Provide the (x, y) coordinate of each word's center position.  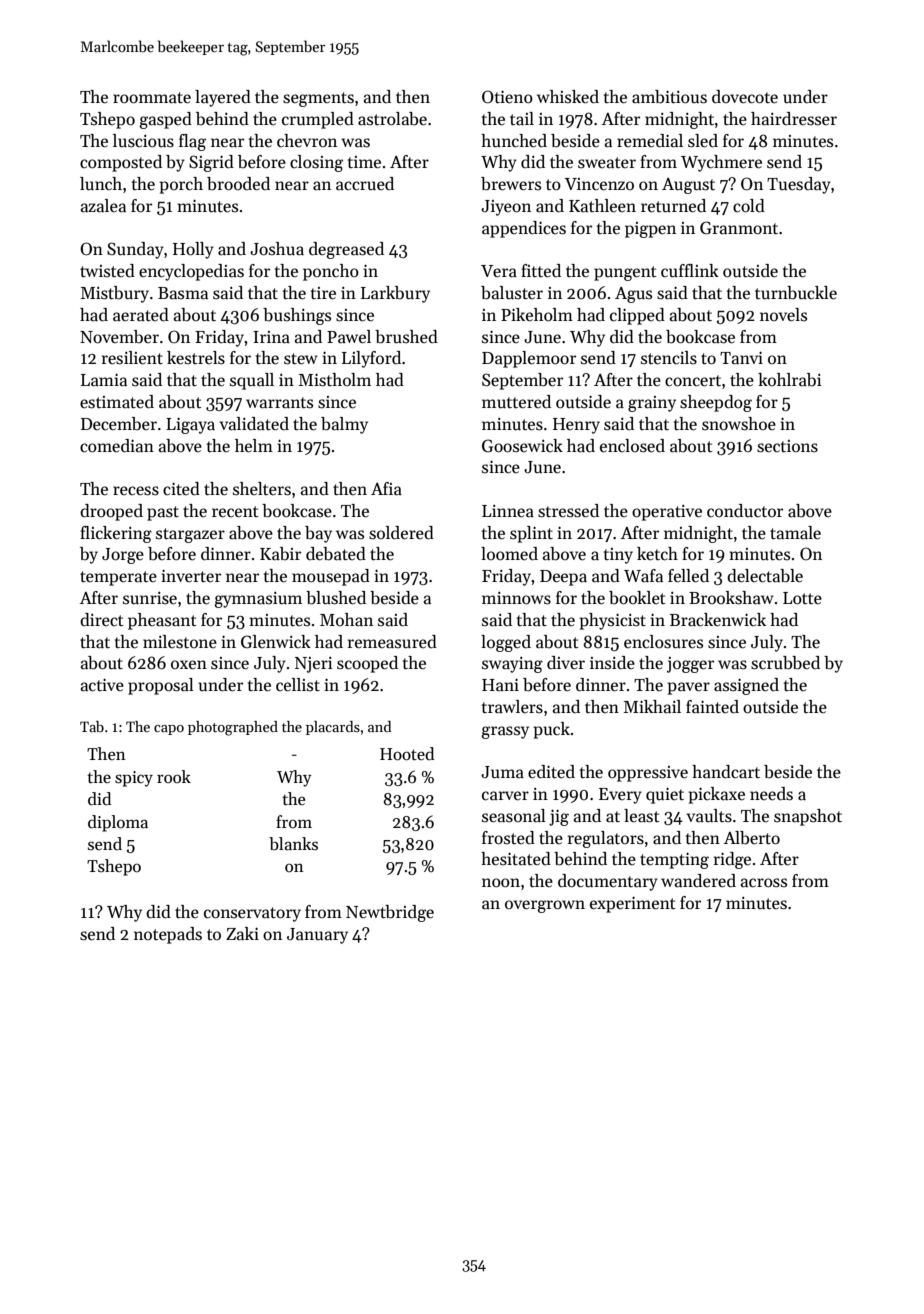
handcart (726, 772)
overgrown (545, 906)
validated (254, 424)
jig (559, 818)
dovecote (745, 97)
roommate (152, 98)
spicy (134, 779)
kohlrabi (789, 380)
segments (318, 99)
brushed (406, 337)
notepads (168, 935)
